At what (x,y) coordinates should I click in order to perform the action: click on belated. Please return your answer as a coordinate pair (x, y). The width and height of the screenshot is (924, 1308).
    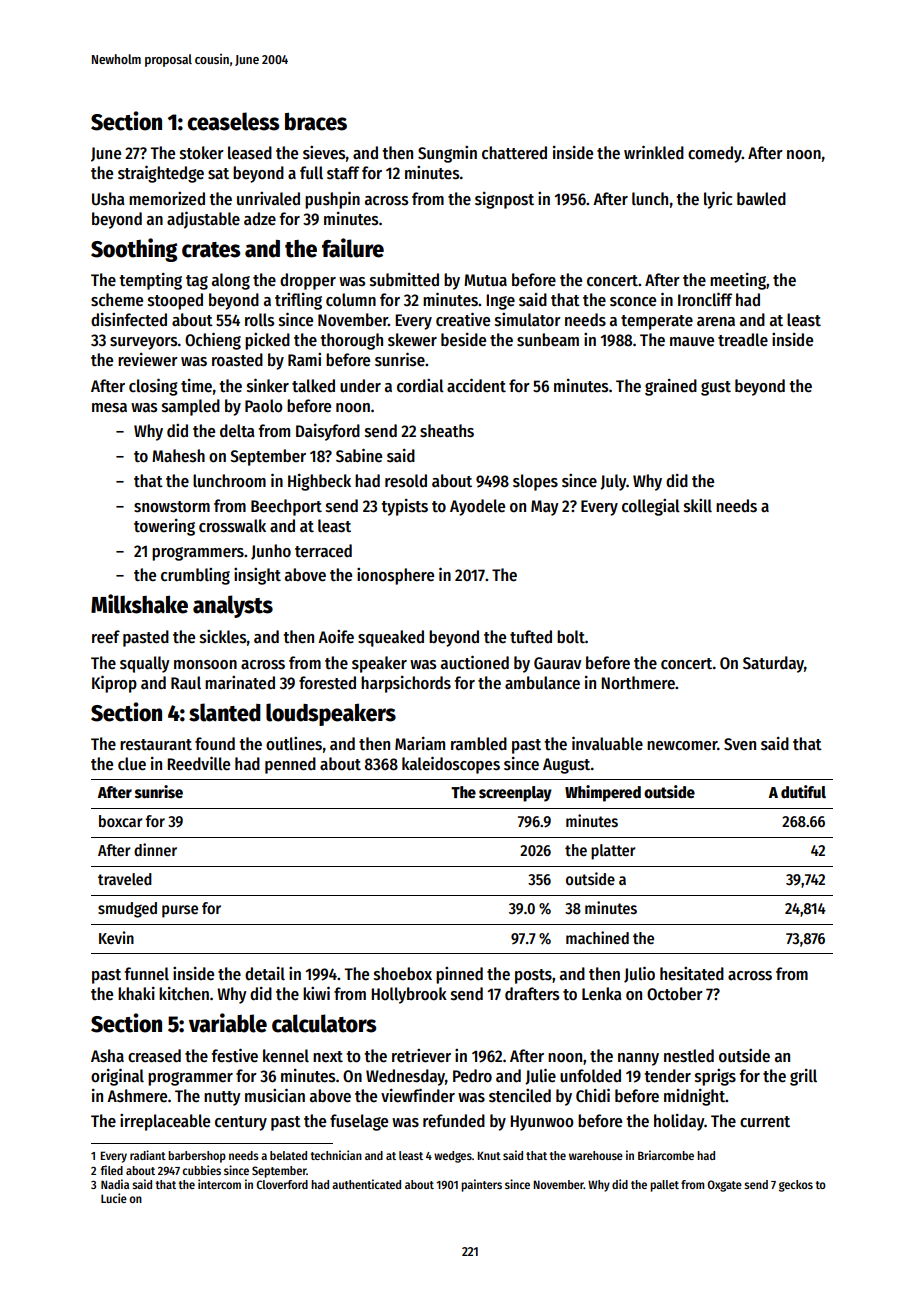
    Looking at the image, I should click on (288, 1155).
